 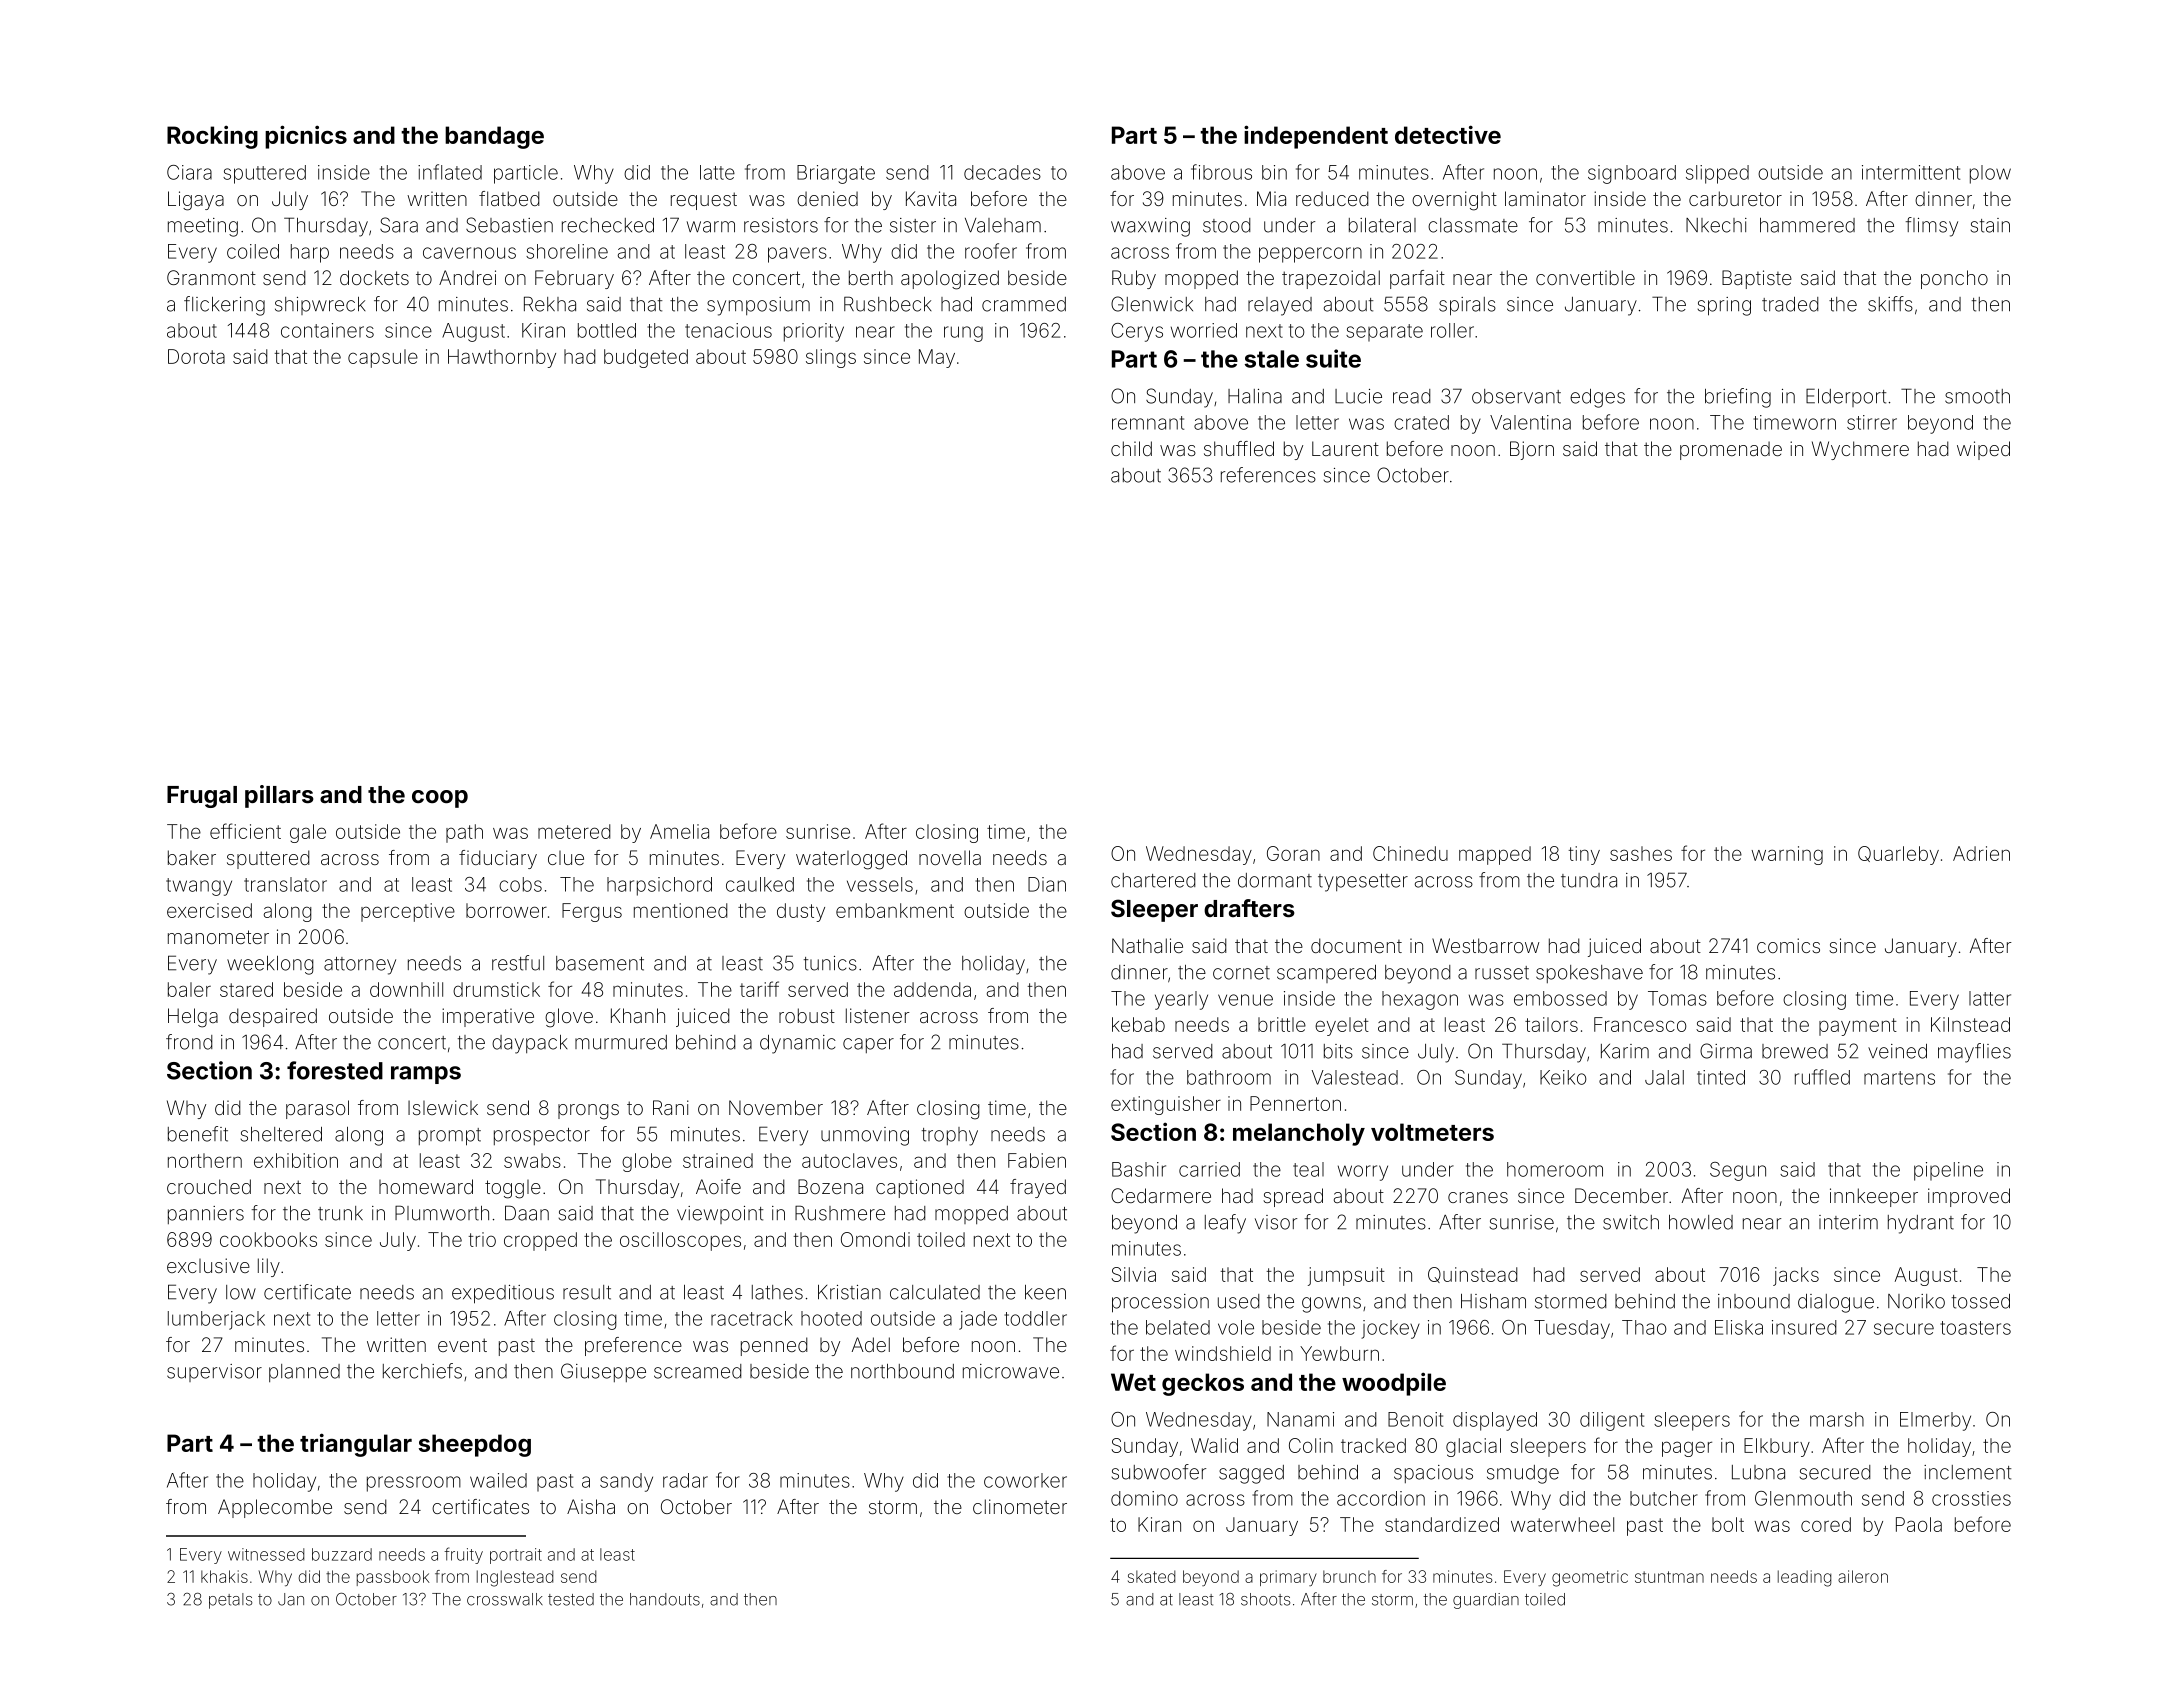 What do you see at coordinates (1024, 304) in the page?
I see `crammed` at bounding box center [1024, 304].
